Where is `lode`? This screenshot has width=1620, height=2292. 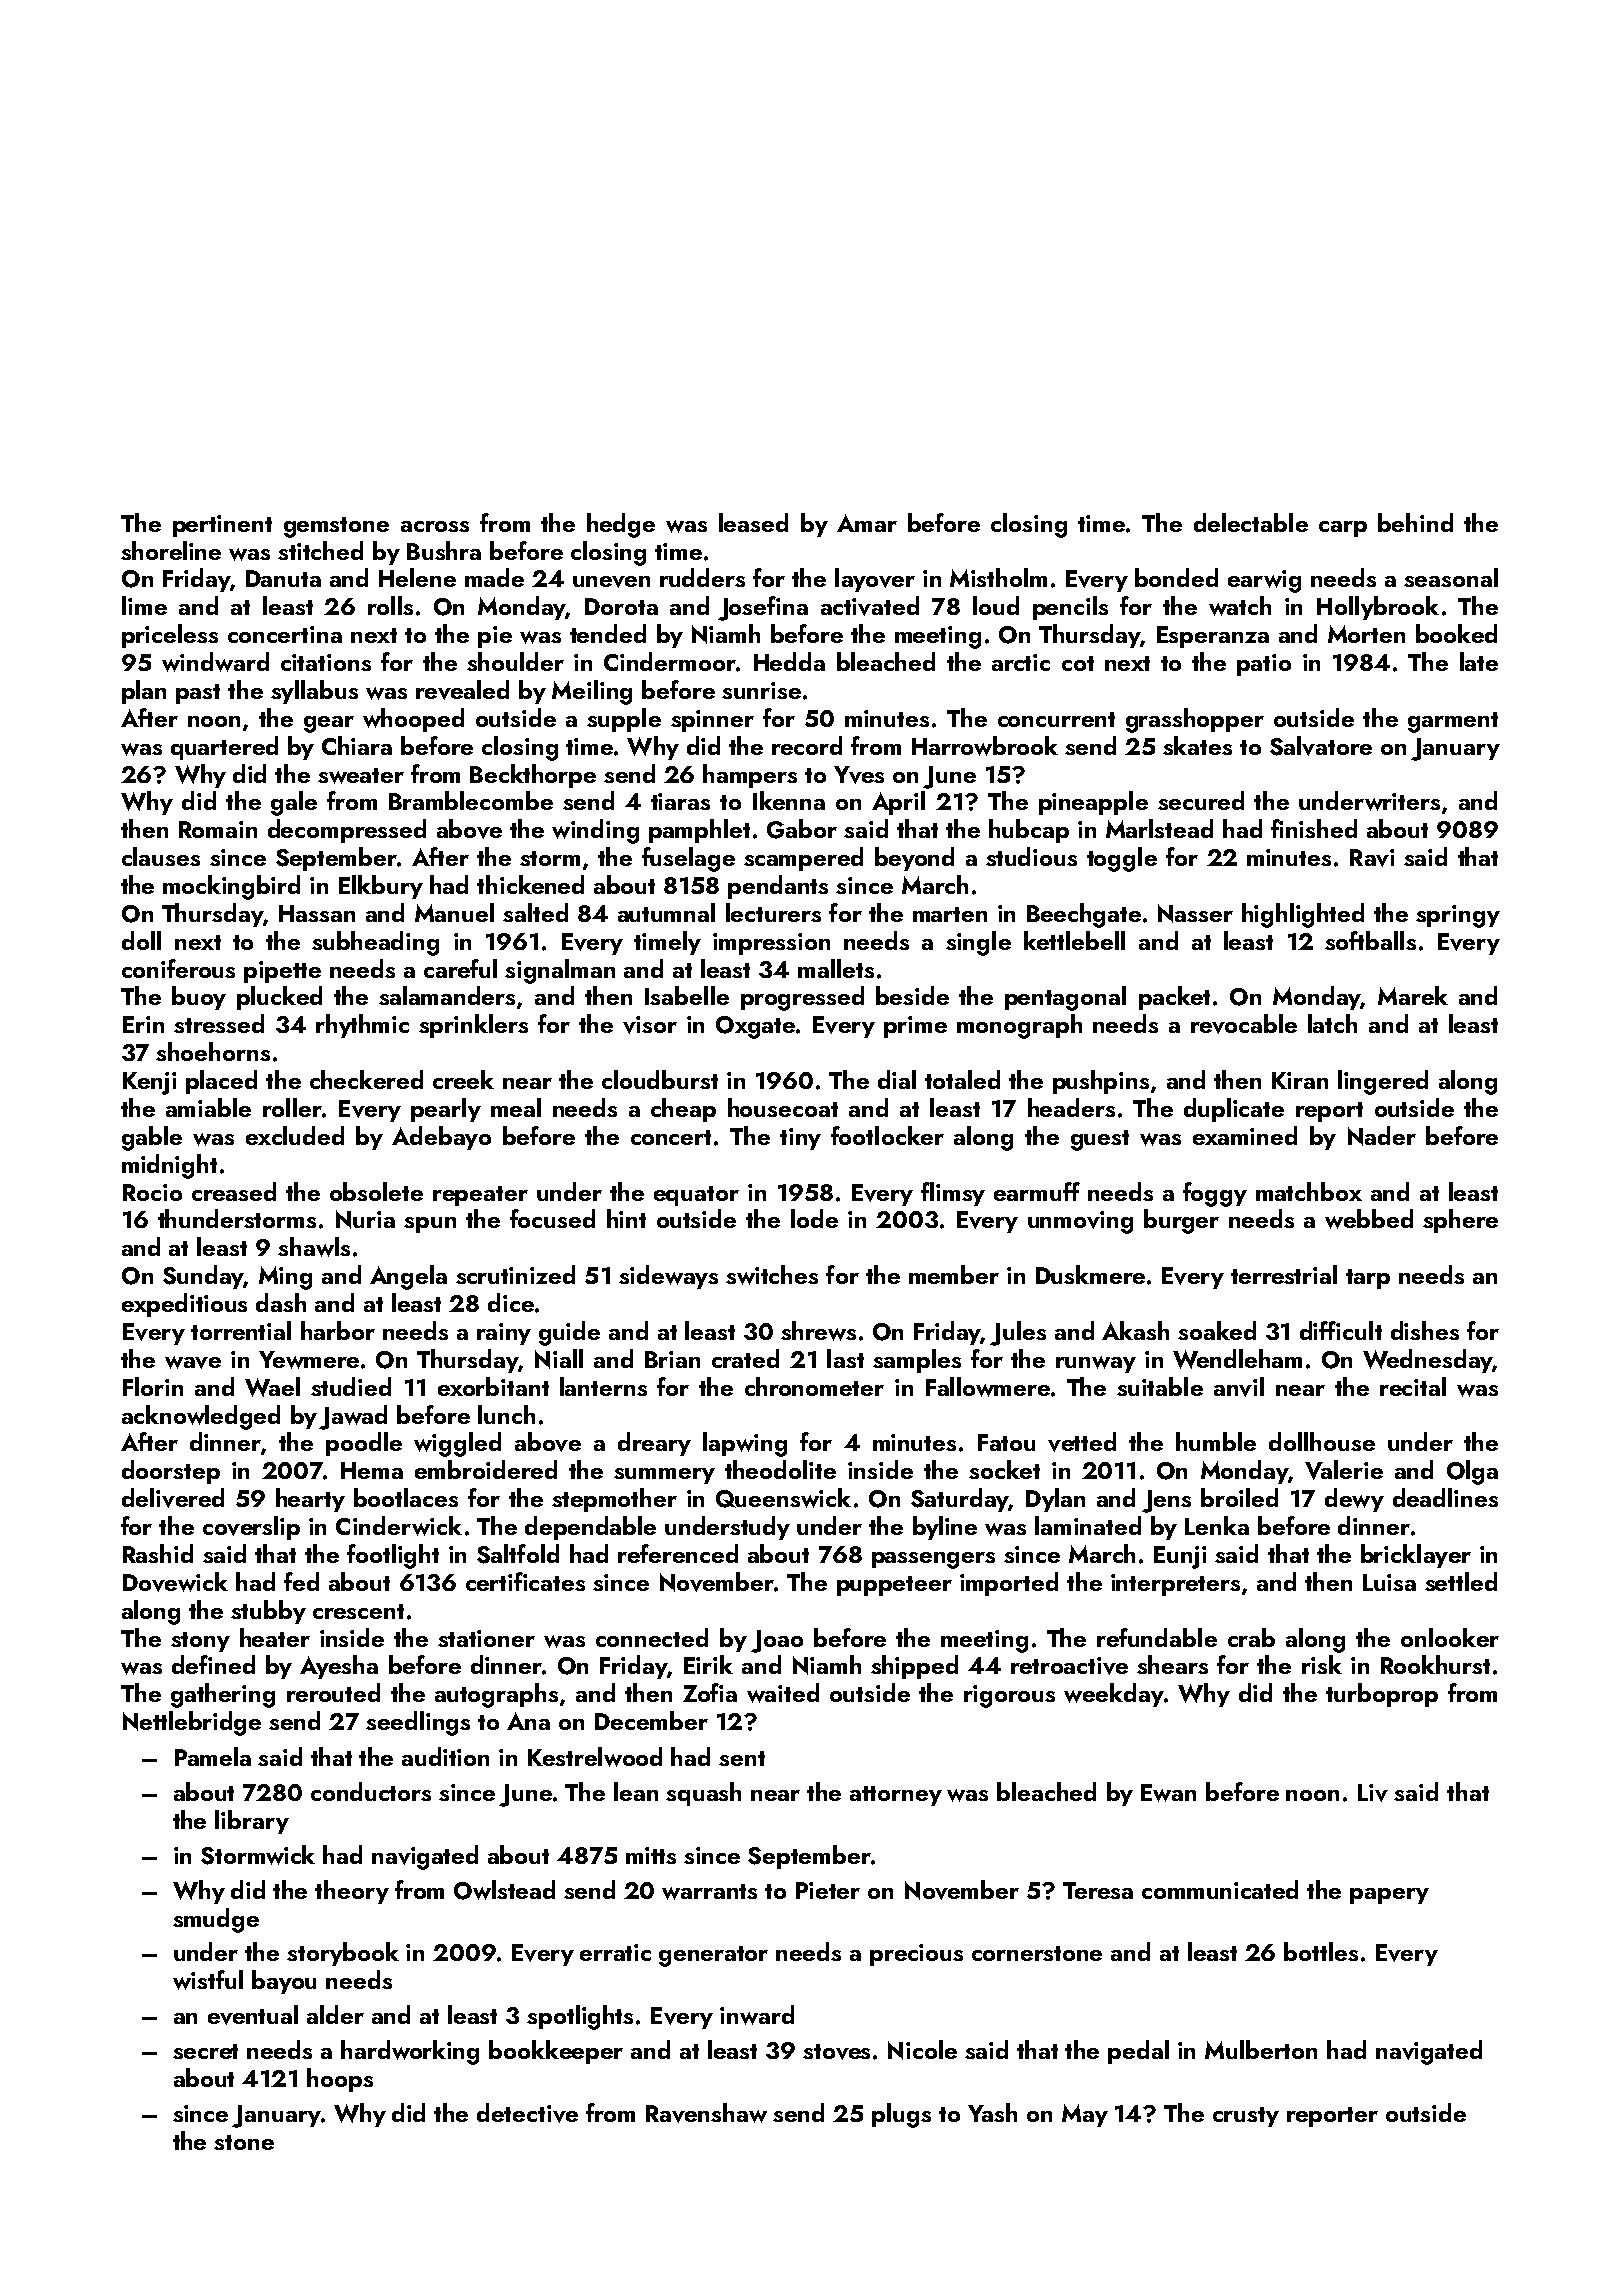
lode is located at coordinates (814, 1218).
